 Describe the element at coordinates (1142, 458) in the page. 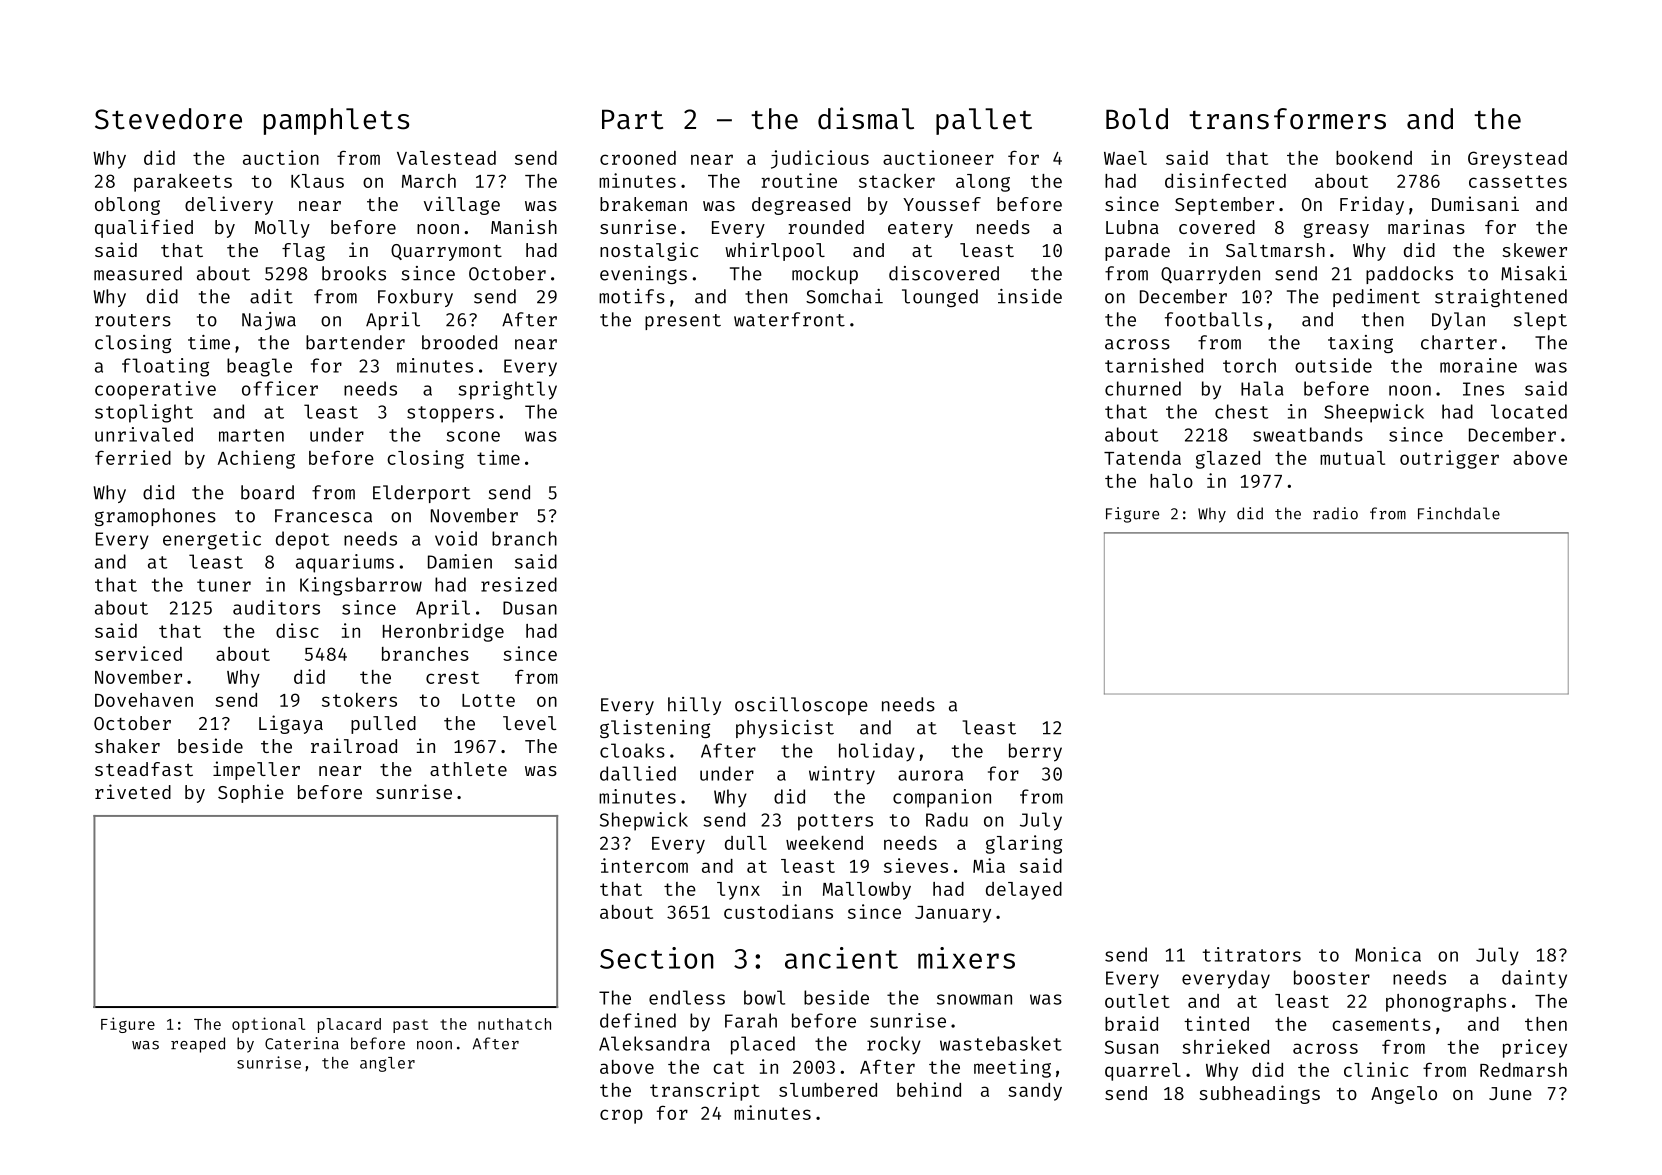

I see `Tatenda` at that location.
